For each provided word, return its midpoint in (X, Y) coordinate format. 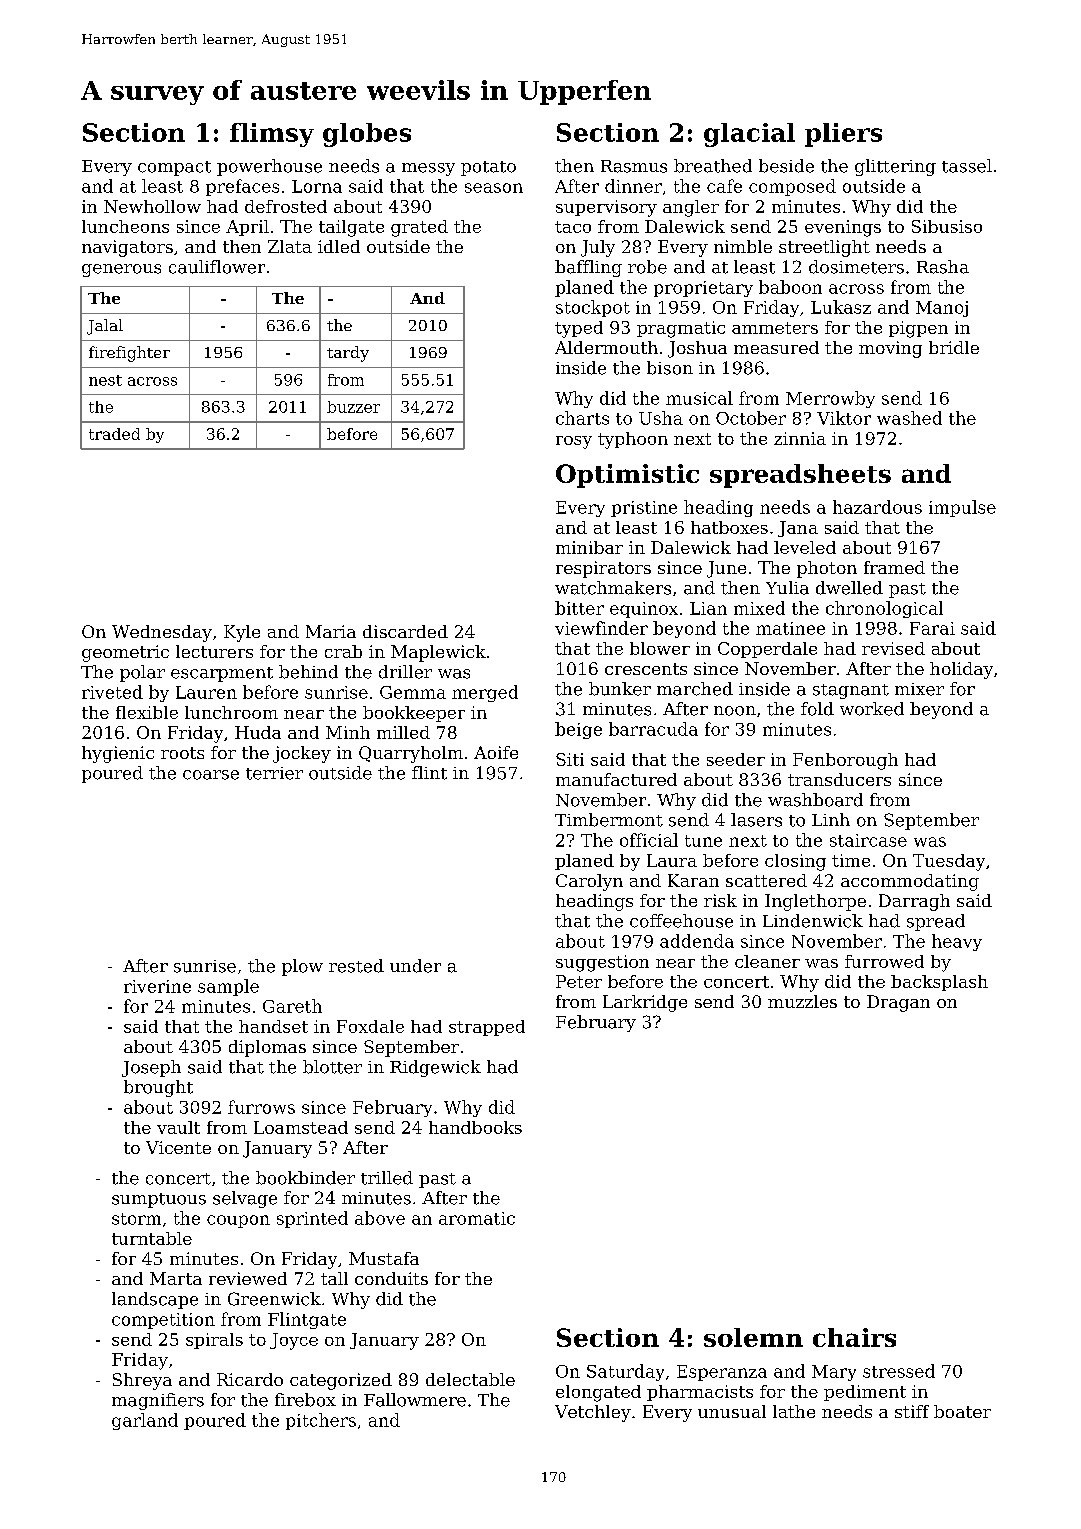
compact (174, 168)
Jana (798, 529)
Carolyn (589, 882)
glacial (749, 135)
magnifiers (158, 1401)
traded (114, 434)
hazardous (877, 507)
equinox (644, 610)
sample (228, 987)
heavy (957, 942)
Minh (348, 732)
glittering (895, 167)
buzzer (353, 407)
